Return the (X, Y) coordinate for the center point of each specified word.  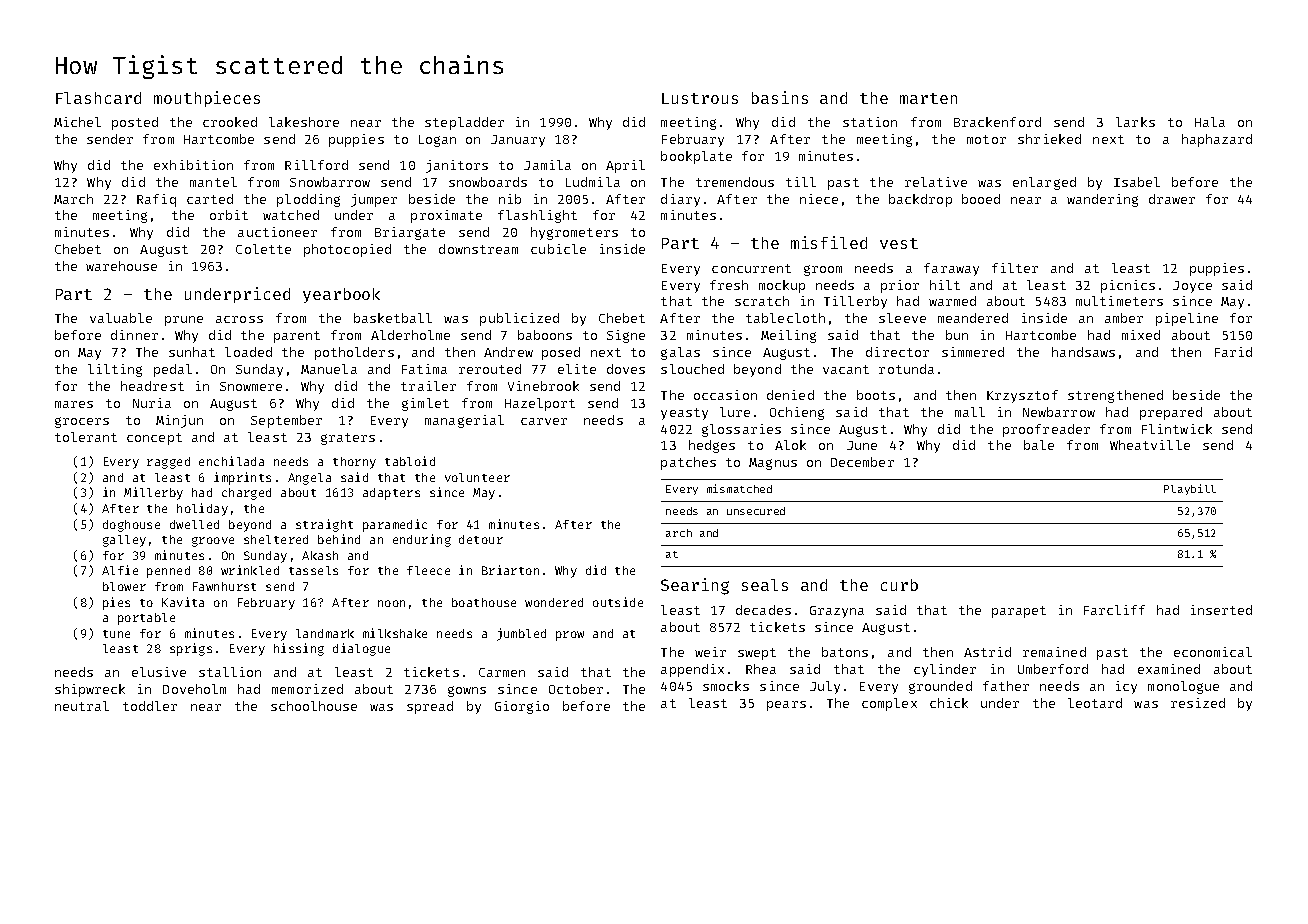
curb (899, 585)
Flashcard (98, 98)
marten (928, 98)
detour (481, 539)
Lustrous (700, 98)
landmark (325, 633)
